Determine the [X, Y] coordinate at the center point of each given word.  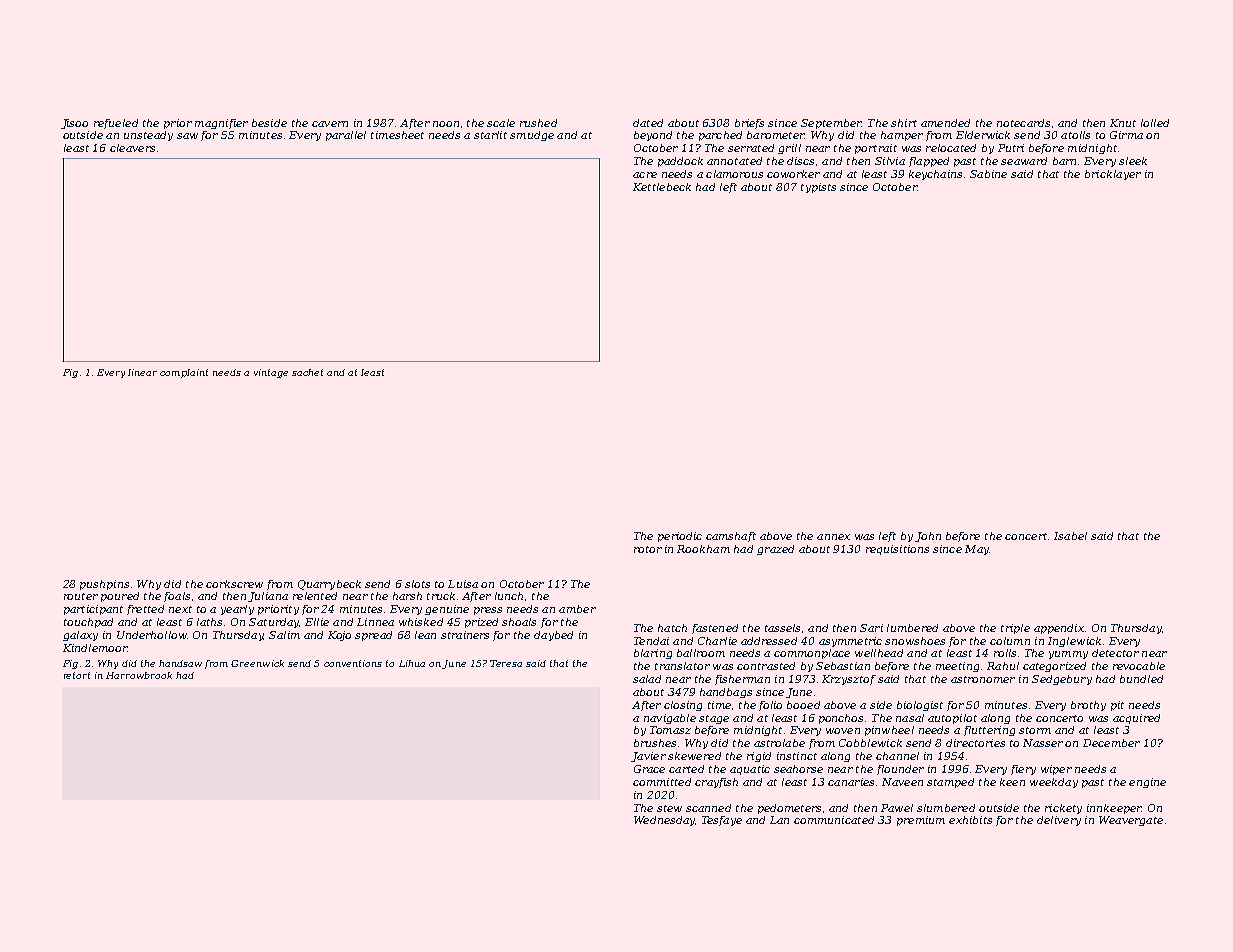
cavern [330, 124]
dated [648, 123]
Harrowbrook [139, 675]
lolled [1155, 123]
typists [818, 188]
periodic [680, 537]
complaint [184, 373]
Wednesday [664, 821]
